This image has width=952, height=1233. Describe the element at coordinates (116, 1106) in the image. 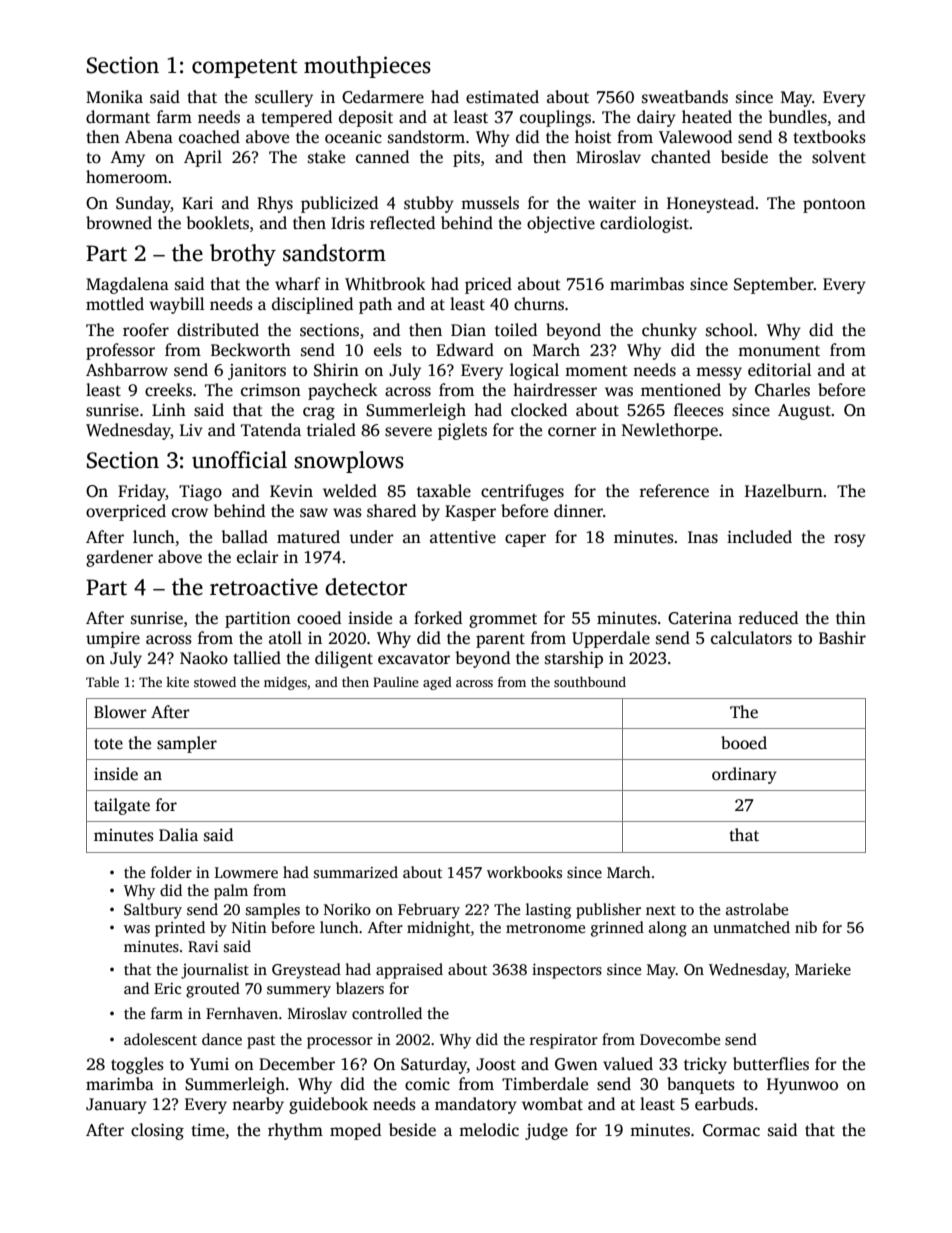

I see `January` at that location.
